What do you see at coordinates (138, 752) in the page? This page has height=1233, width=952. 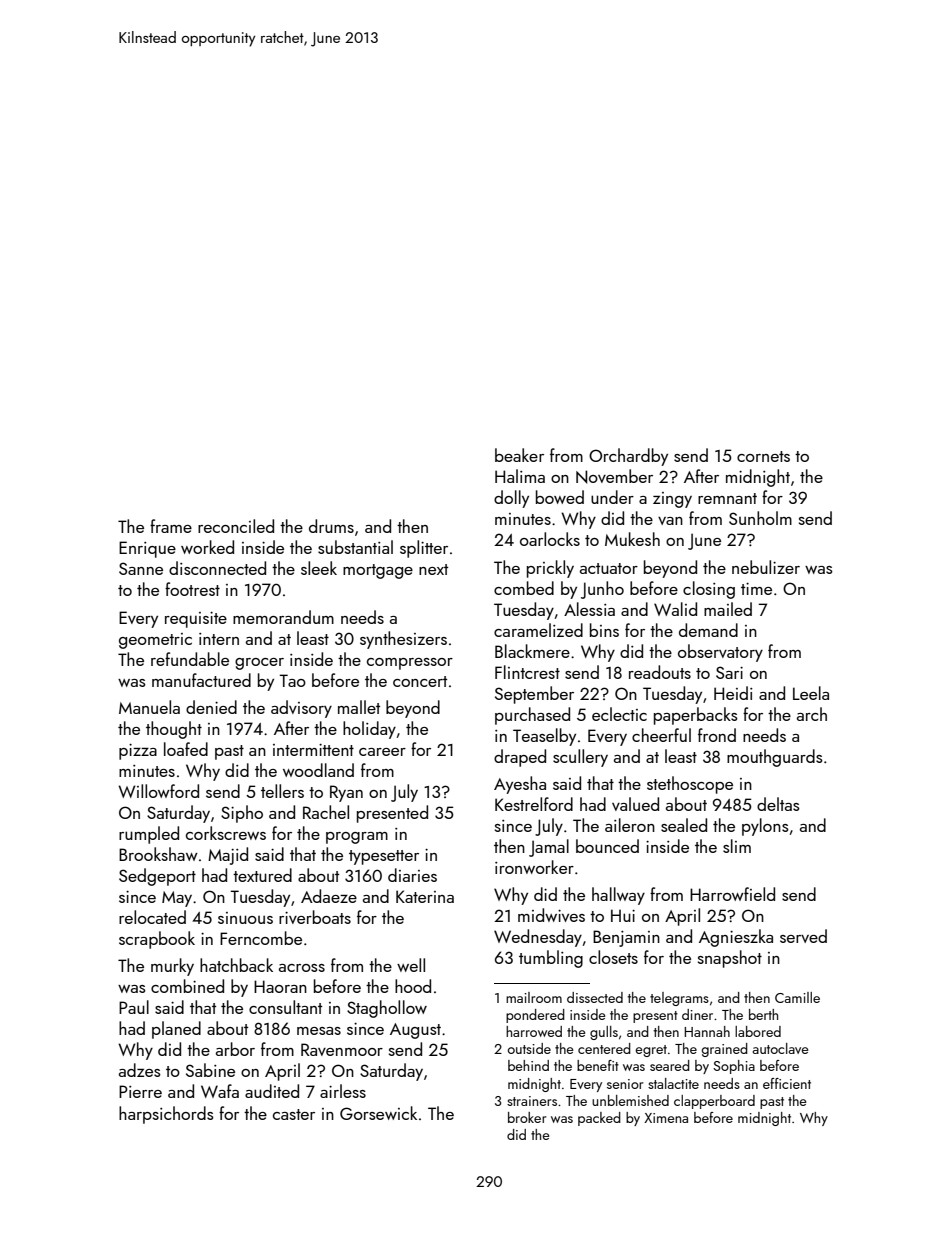 I see `pizza` at bounding box center [138, 752].
